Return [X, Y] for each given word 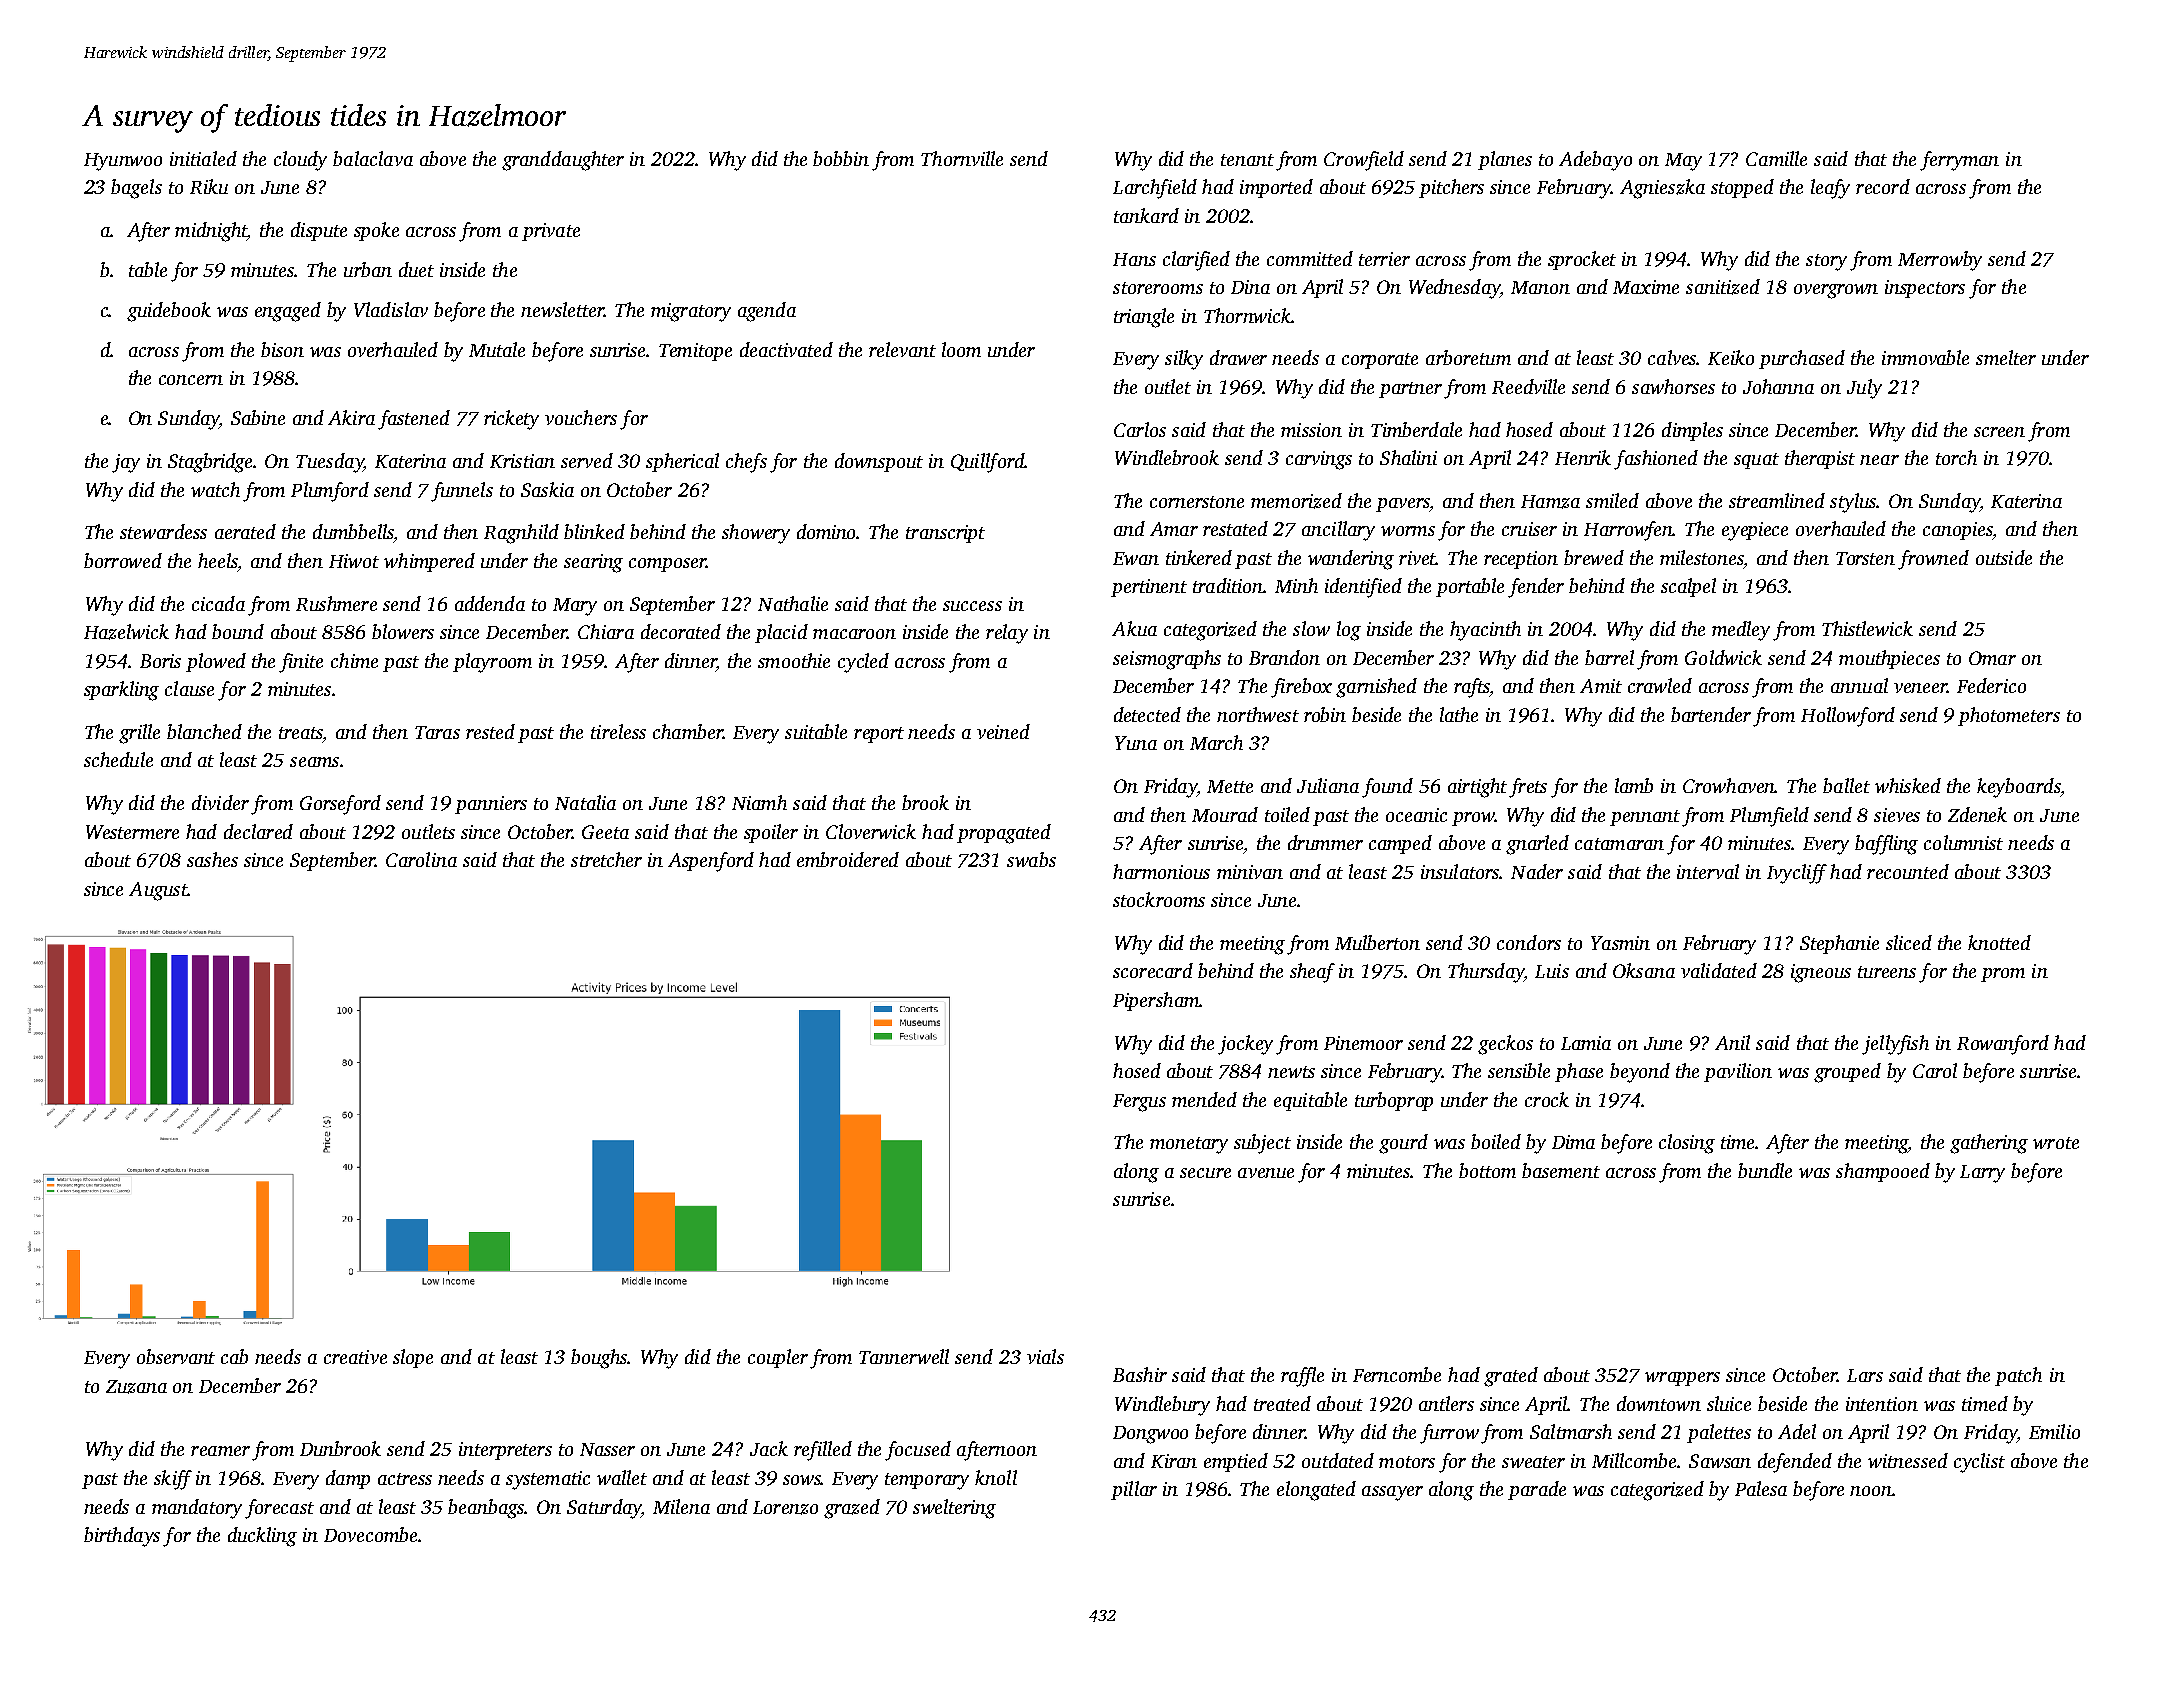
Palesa [1761, 1488]
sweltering [954, 1509]
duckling [262, 1537]
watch [215, 489]
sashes [212, 859]
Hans [1134, 259]
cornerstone [1197, 502]
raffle [1302, 1377]
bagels [136, 189]
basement [1561, 1170]
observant [176, 1356]
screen [1999, 432]
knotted [1999, 942]
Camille [1776, 158]
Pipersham [1156, 1001]
